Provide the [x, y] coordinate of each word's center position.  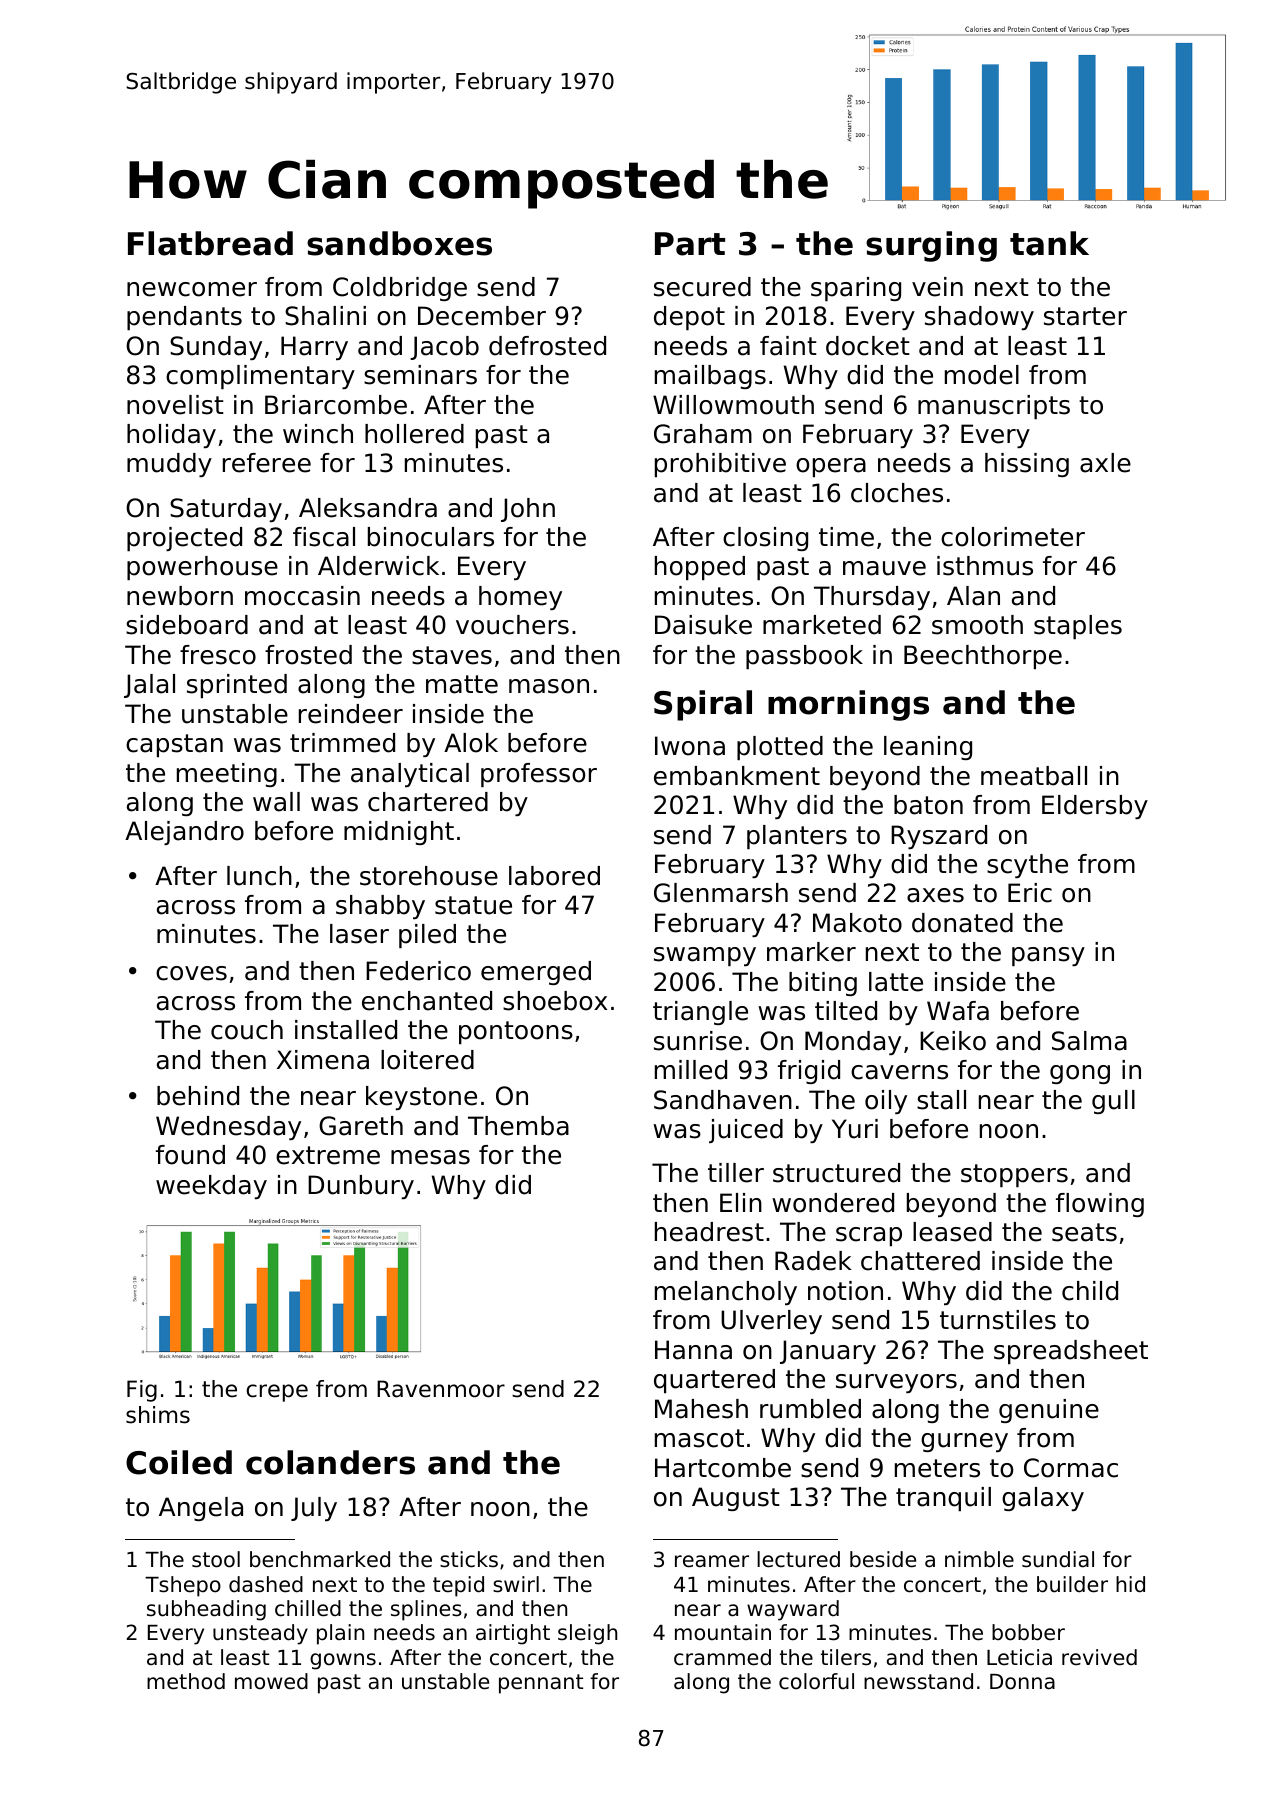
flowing [1100, 1205]
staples [1078, 627]
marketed [822, 625]
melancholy [726, 1293]
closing [765, 539]
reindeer [351, 714]
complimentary [260, 377]
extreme [328, 1155]
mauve [884, 568]
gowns [343, 1661]
